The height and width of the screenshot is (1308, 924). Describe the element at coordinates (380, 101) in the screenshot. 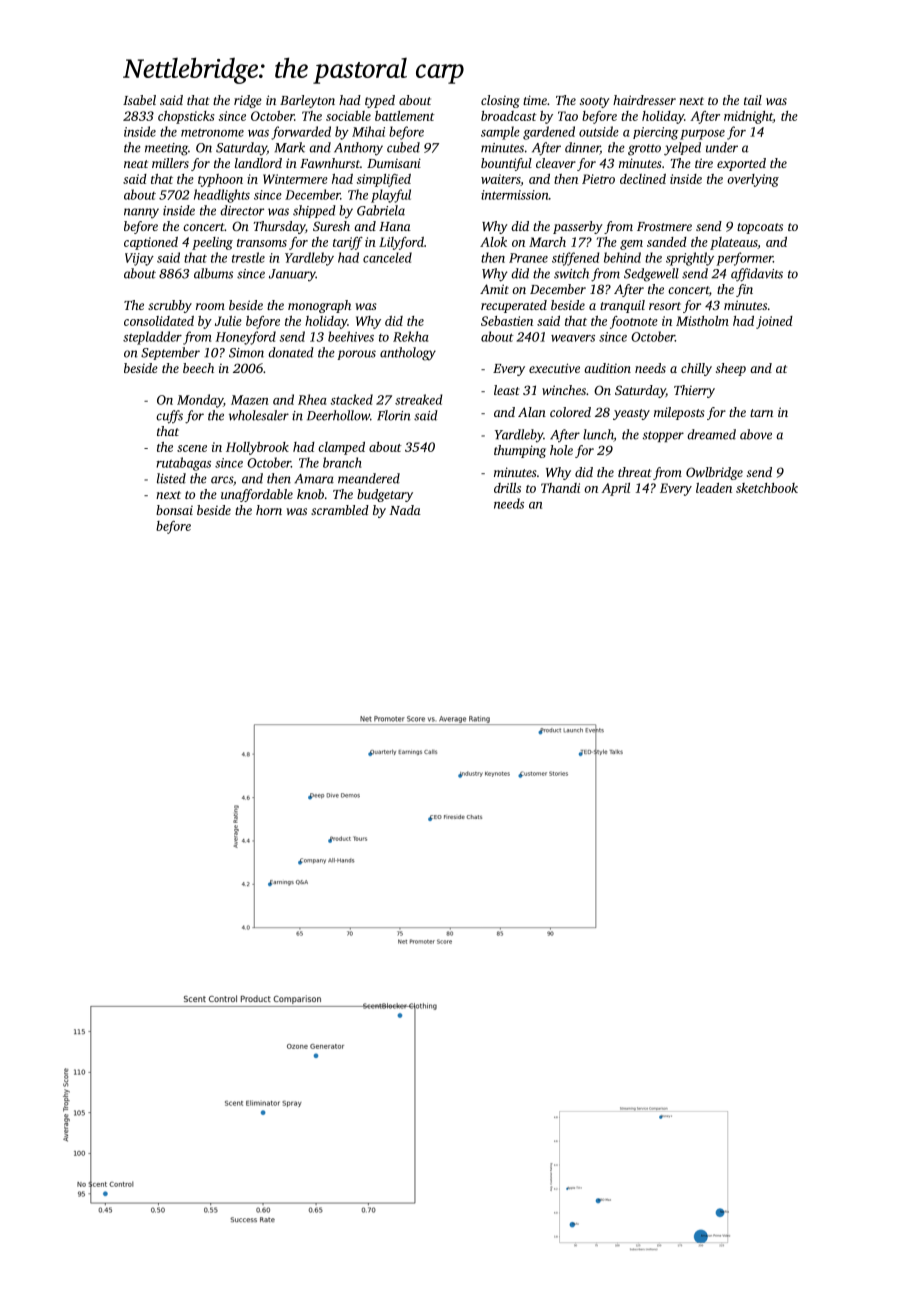

I see `typed` at that location.
